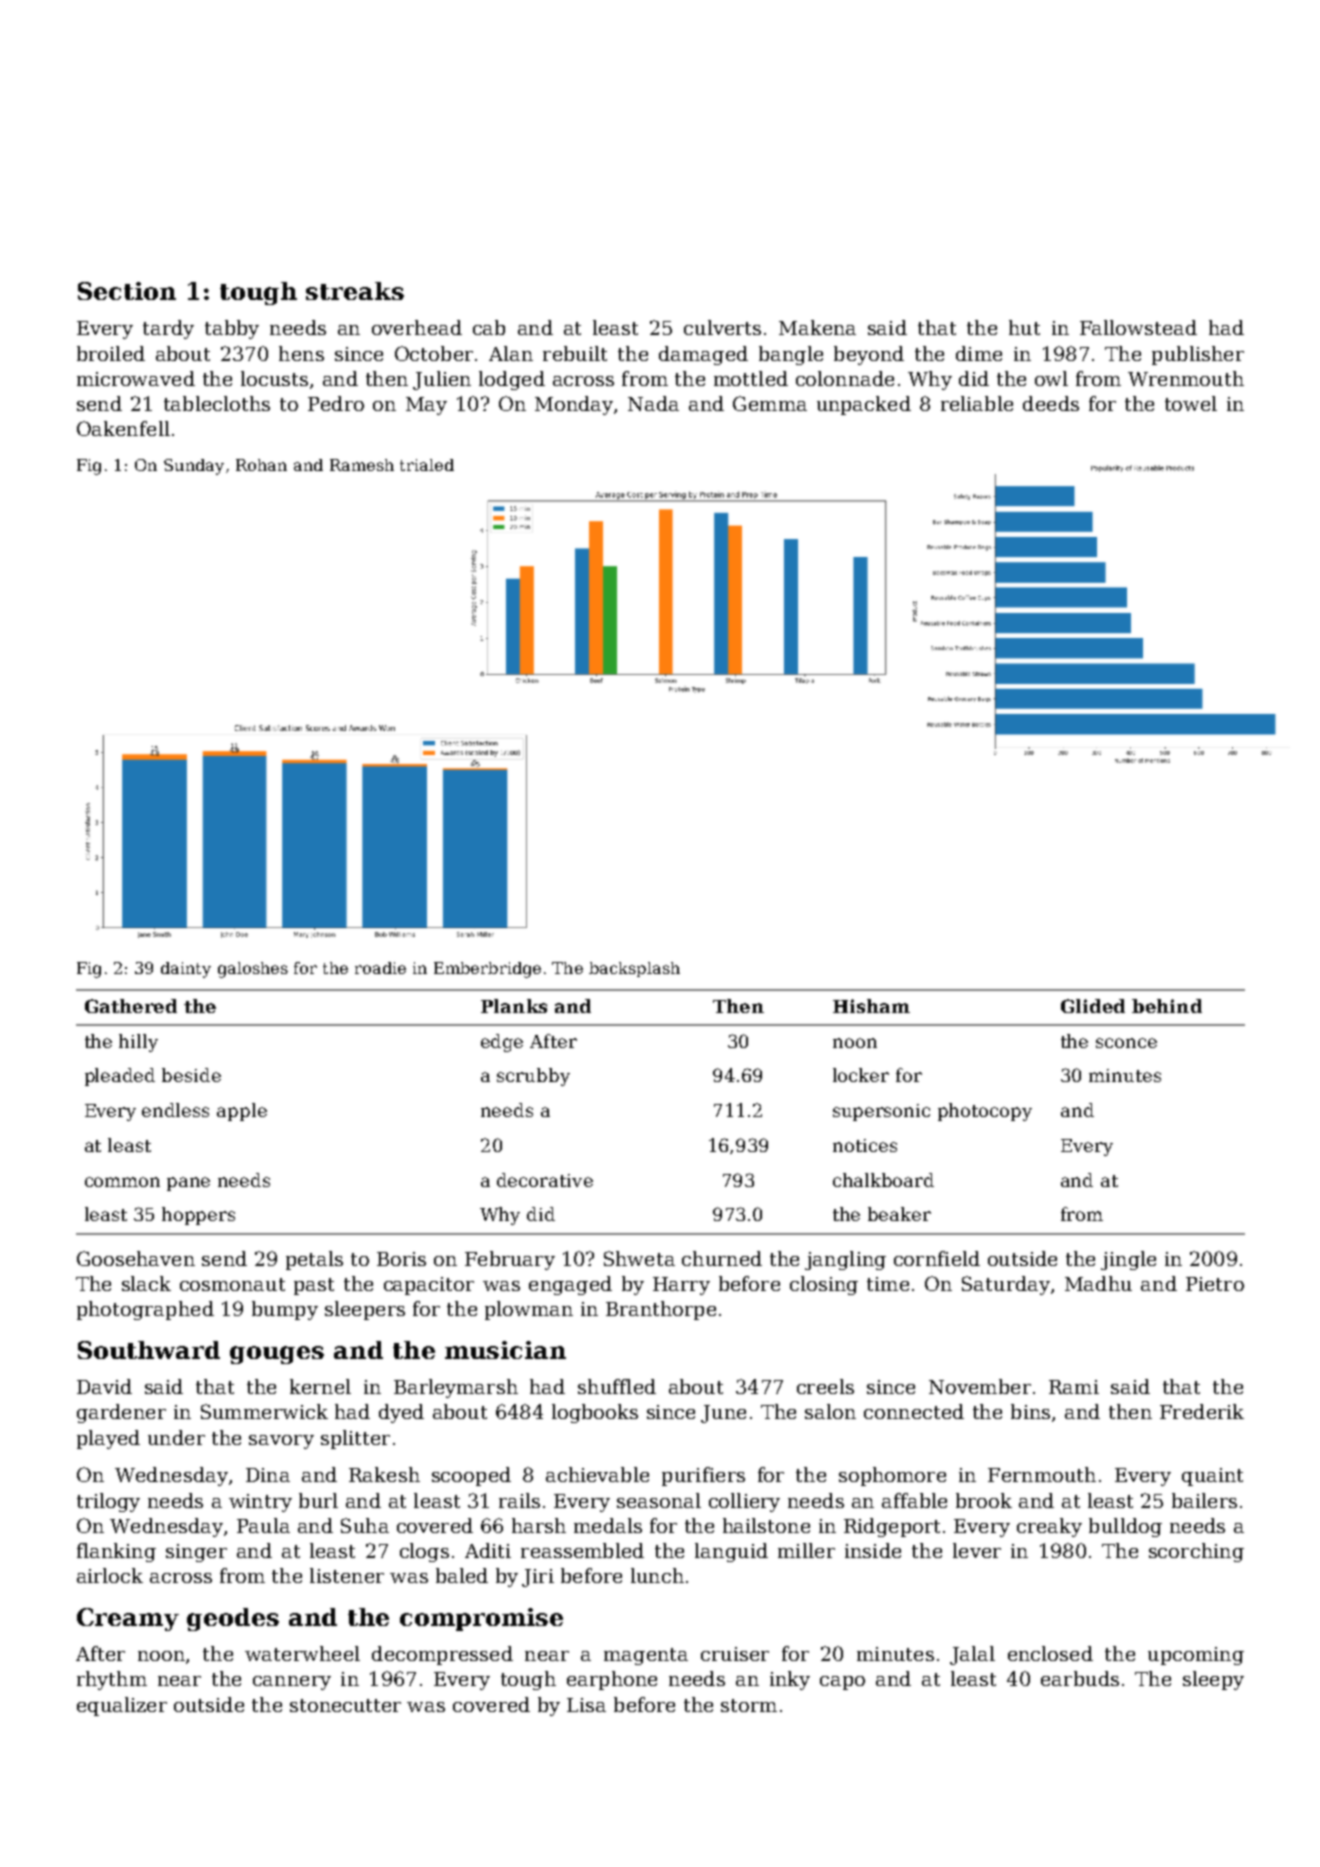  I want to click on Section, so click(127, 291).
